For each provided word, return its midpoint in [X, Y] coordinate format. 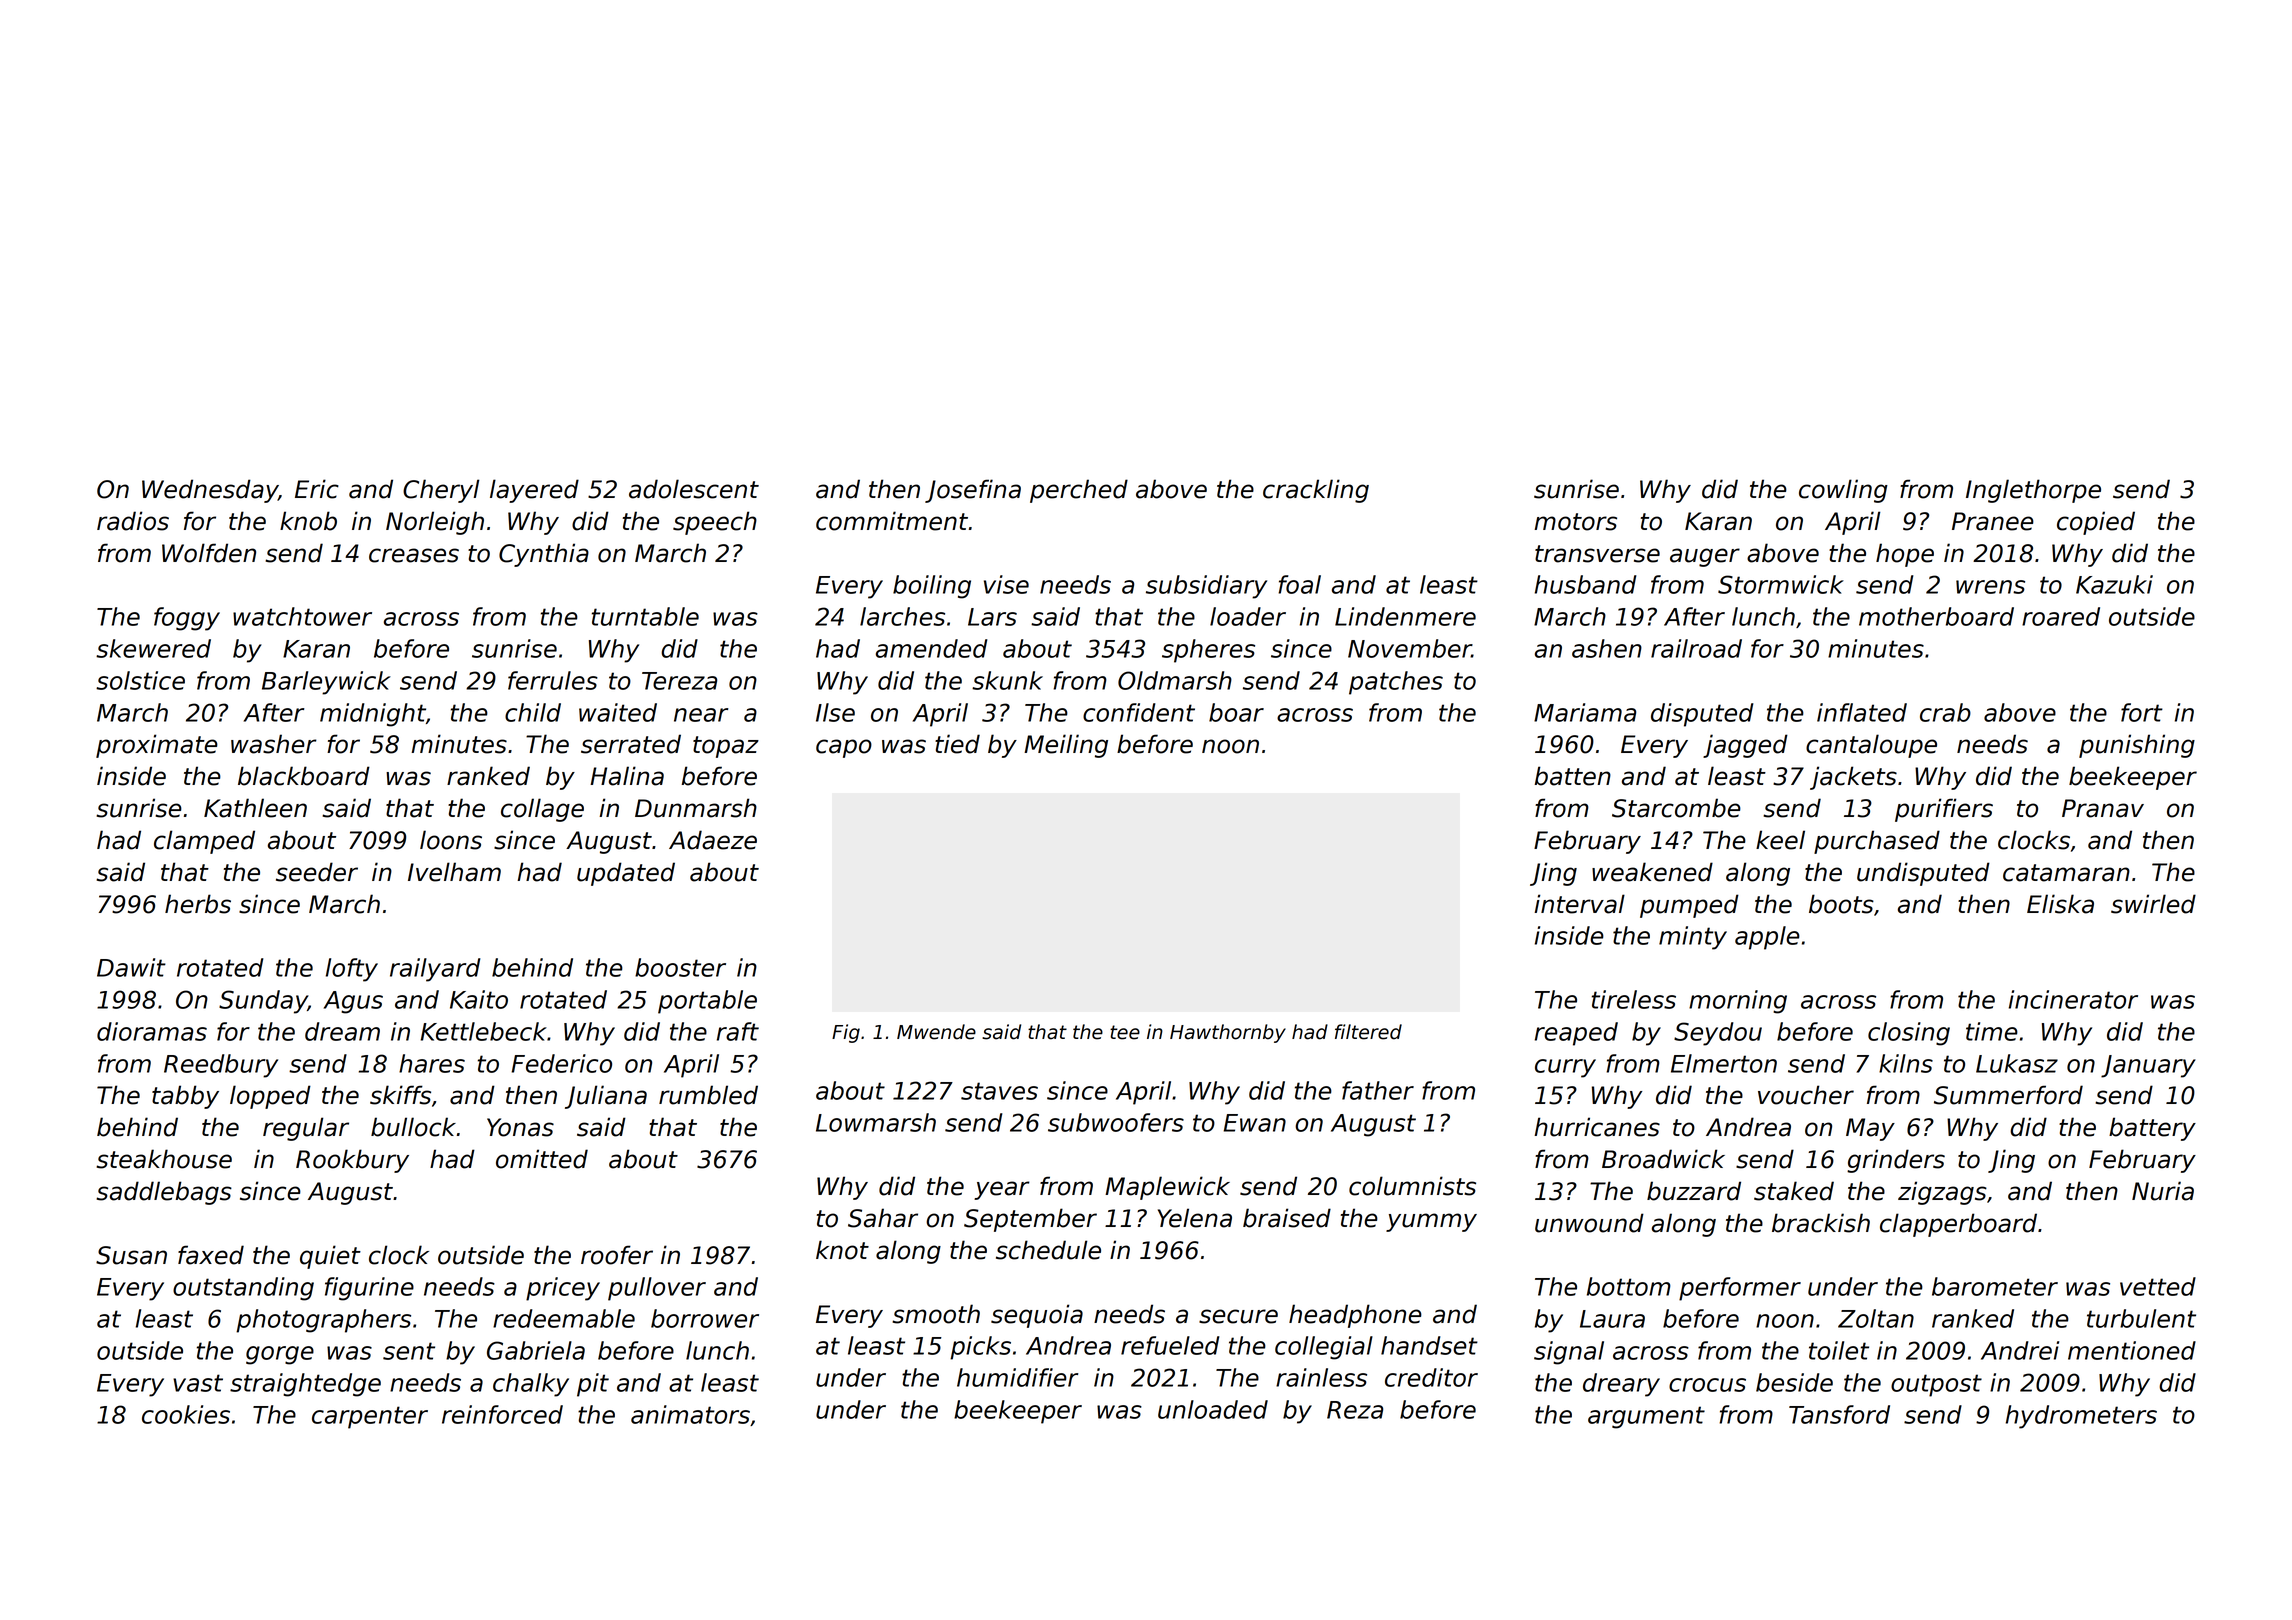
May [1870, 1129]
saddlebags [164, 1193]
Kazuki [2114, 584]
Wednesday [210, 491]
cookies [186, 1414]
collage [542, 810]
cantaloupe [1871, 746]
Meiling [1066, 746]
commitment [892, 521]
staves [999, 1091]
